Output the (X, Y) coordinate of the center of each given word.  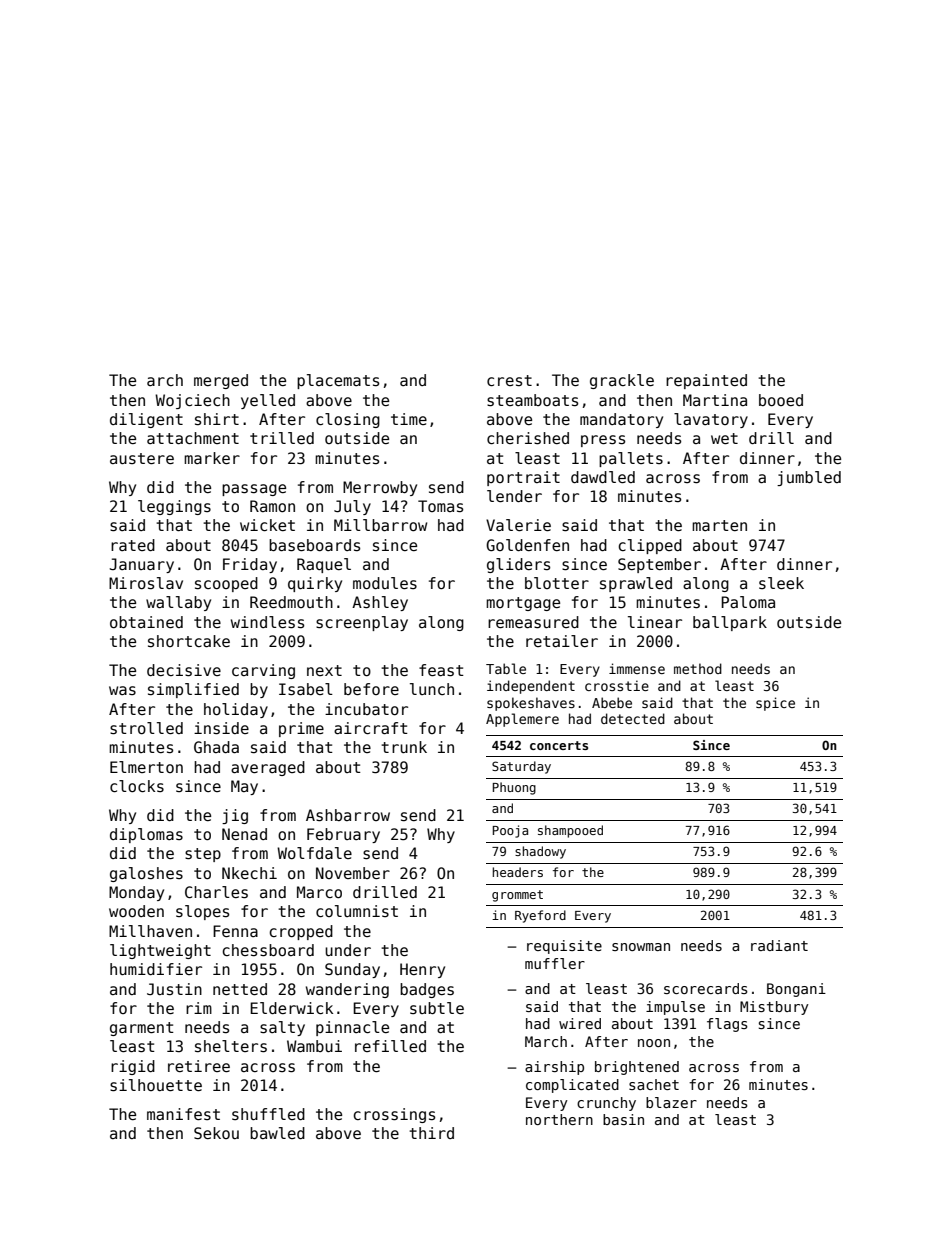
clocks (137, 786)
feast (441, 670)
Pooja (510, 831)
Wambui (314, 1046)
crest (509, 380)
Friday (250, 565)
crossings (394, 1115)
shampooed (570, 831)
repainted (706, 381)
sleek (781, 583)
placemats (338, 381)
